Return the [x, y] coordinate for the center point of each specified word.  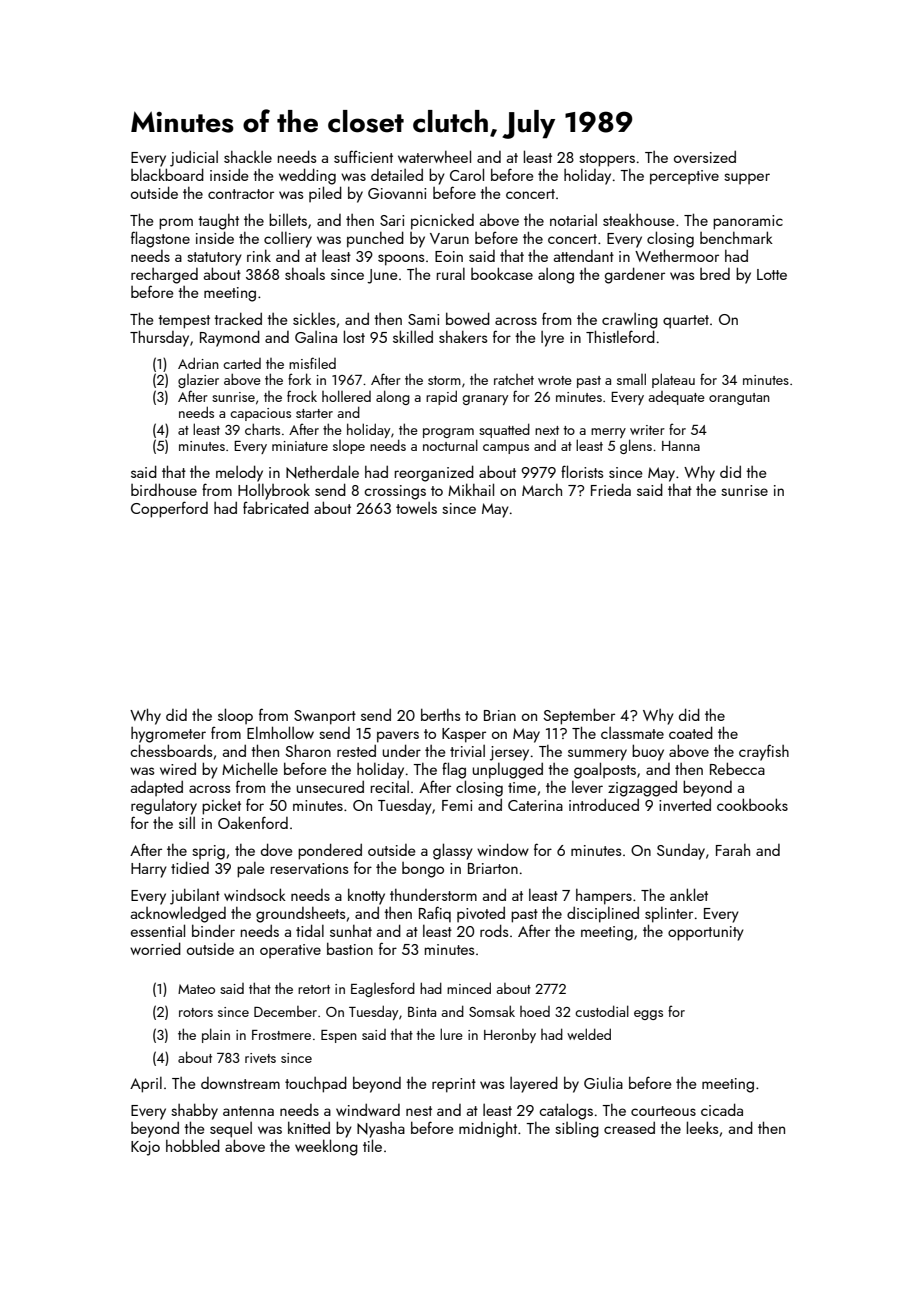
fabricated [276, 507]
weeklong [326, 1147]
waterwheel [434, 156]
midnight [488, 1130]
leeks [702, 1127]
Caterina [535, 805]
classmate [632, 733]
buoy [648, 752]
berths [440, 714]
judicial [194, 158]
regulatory [164, 806]
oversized [705, 156]
